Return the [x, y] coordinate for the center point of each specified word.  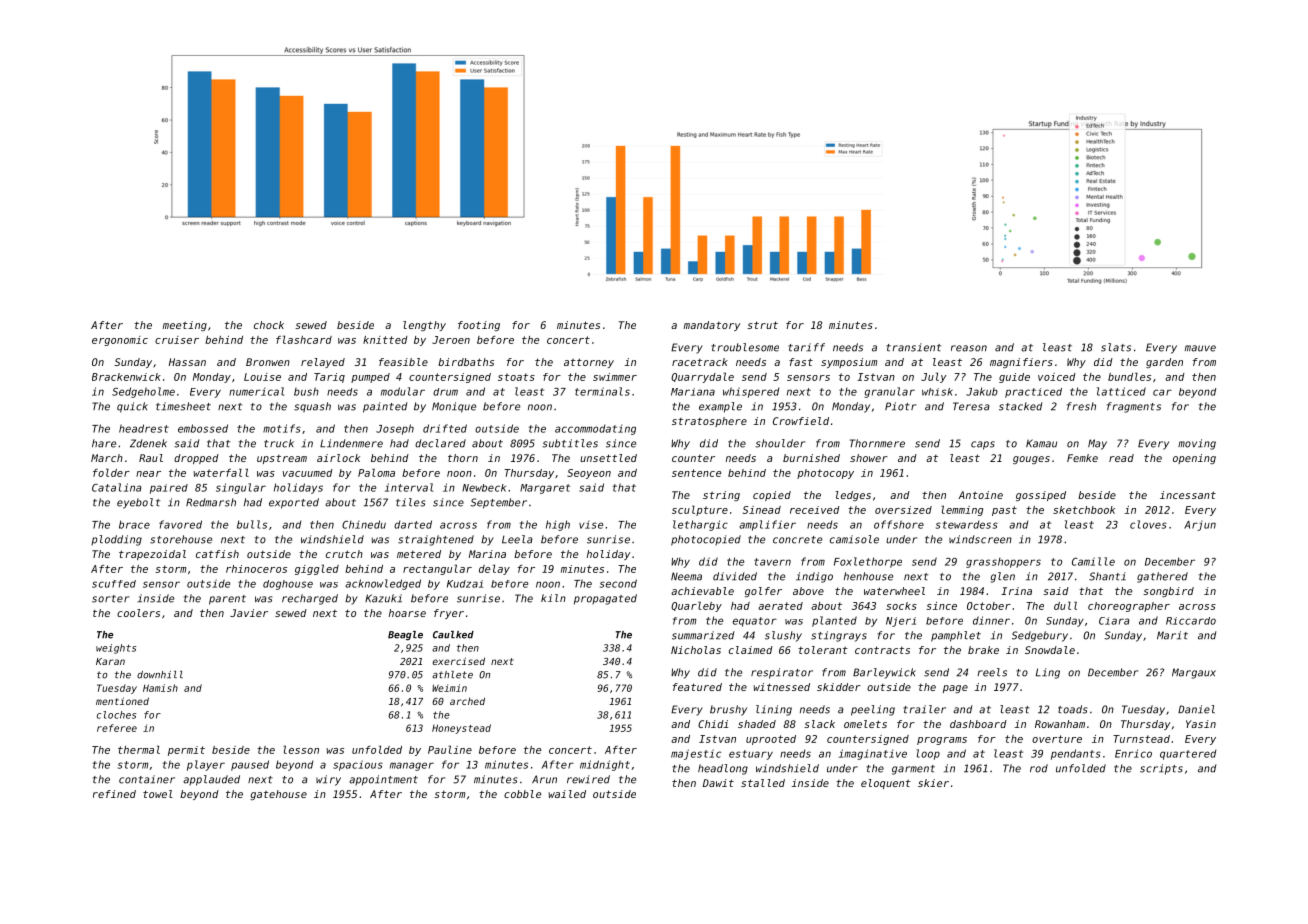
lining [774, 710]
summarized [703, 635]
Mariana [693, 392]
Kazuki [383, 598]
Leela [517, 539]
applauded [211, 780]
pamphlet [956, 636]
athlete [452, 675]
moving [1197, 444]
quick [132, 407]
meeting [185, 326]
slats [1116, 347]
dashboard [978, 724]
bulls [252, 524]
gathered [1162, 577]
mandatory [712, 326]
